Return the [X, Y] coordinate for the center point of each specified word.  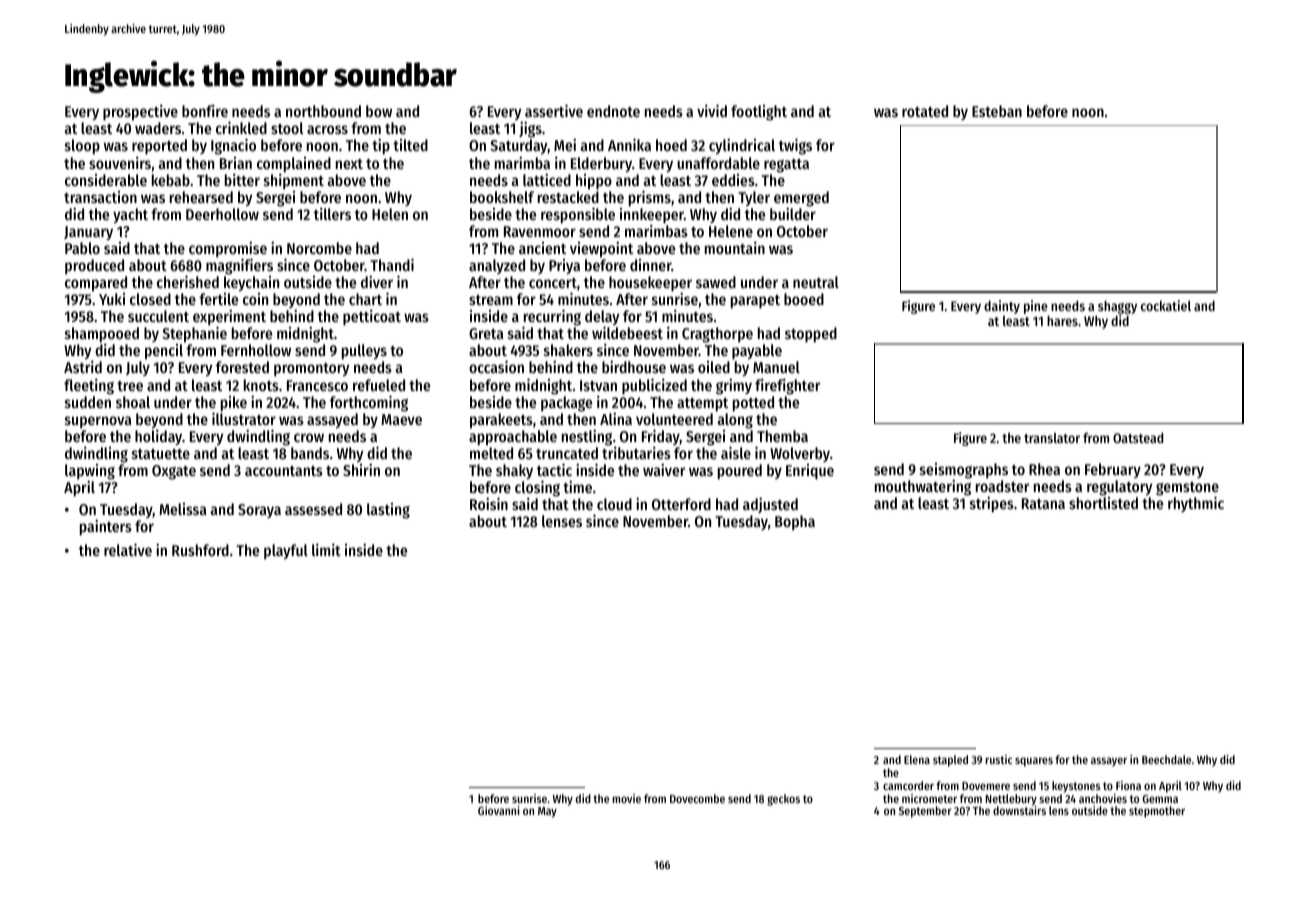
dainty [1002, 307]
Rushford [200, 550]
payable [757, 352]
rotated [925, 111]
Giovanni [499, 810]
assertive [554, 110]
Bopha [795, 522]
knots [261, 385]
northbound [323, 111]
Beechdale [1166, 759]
